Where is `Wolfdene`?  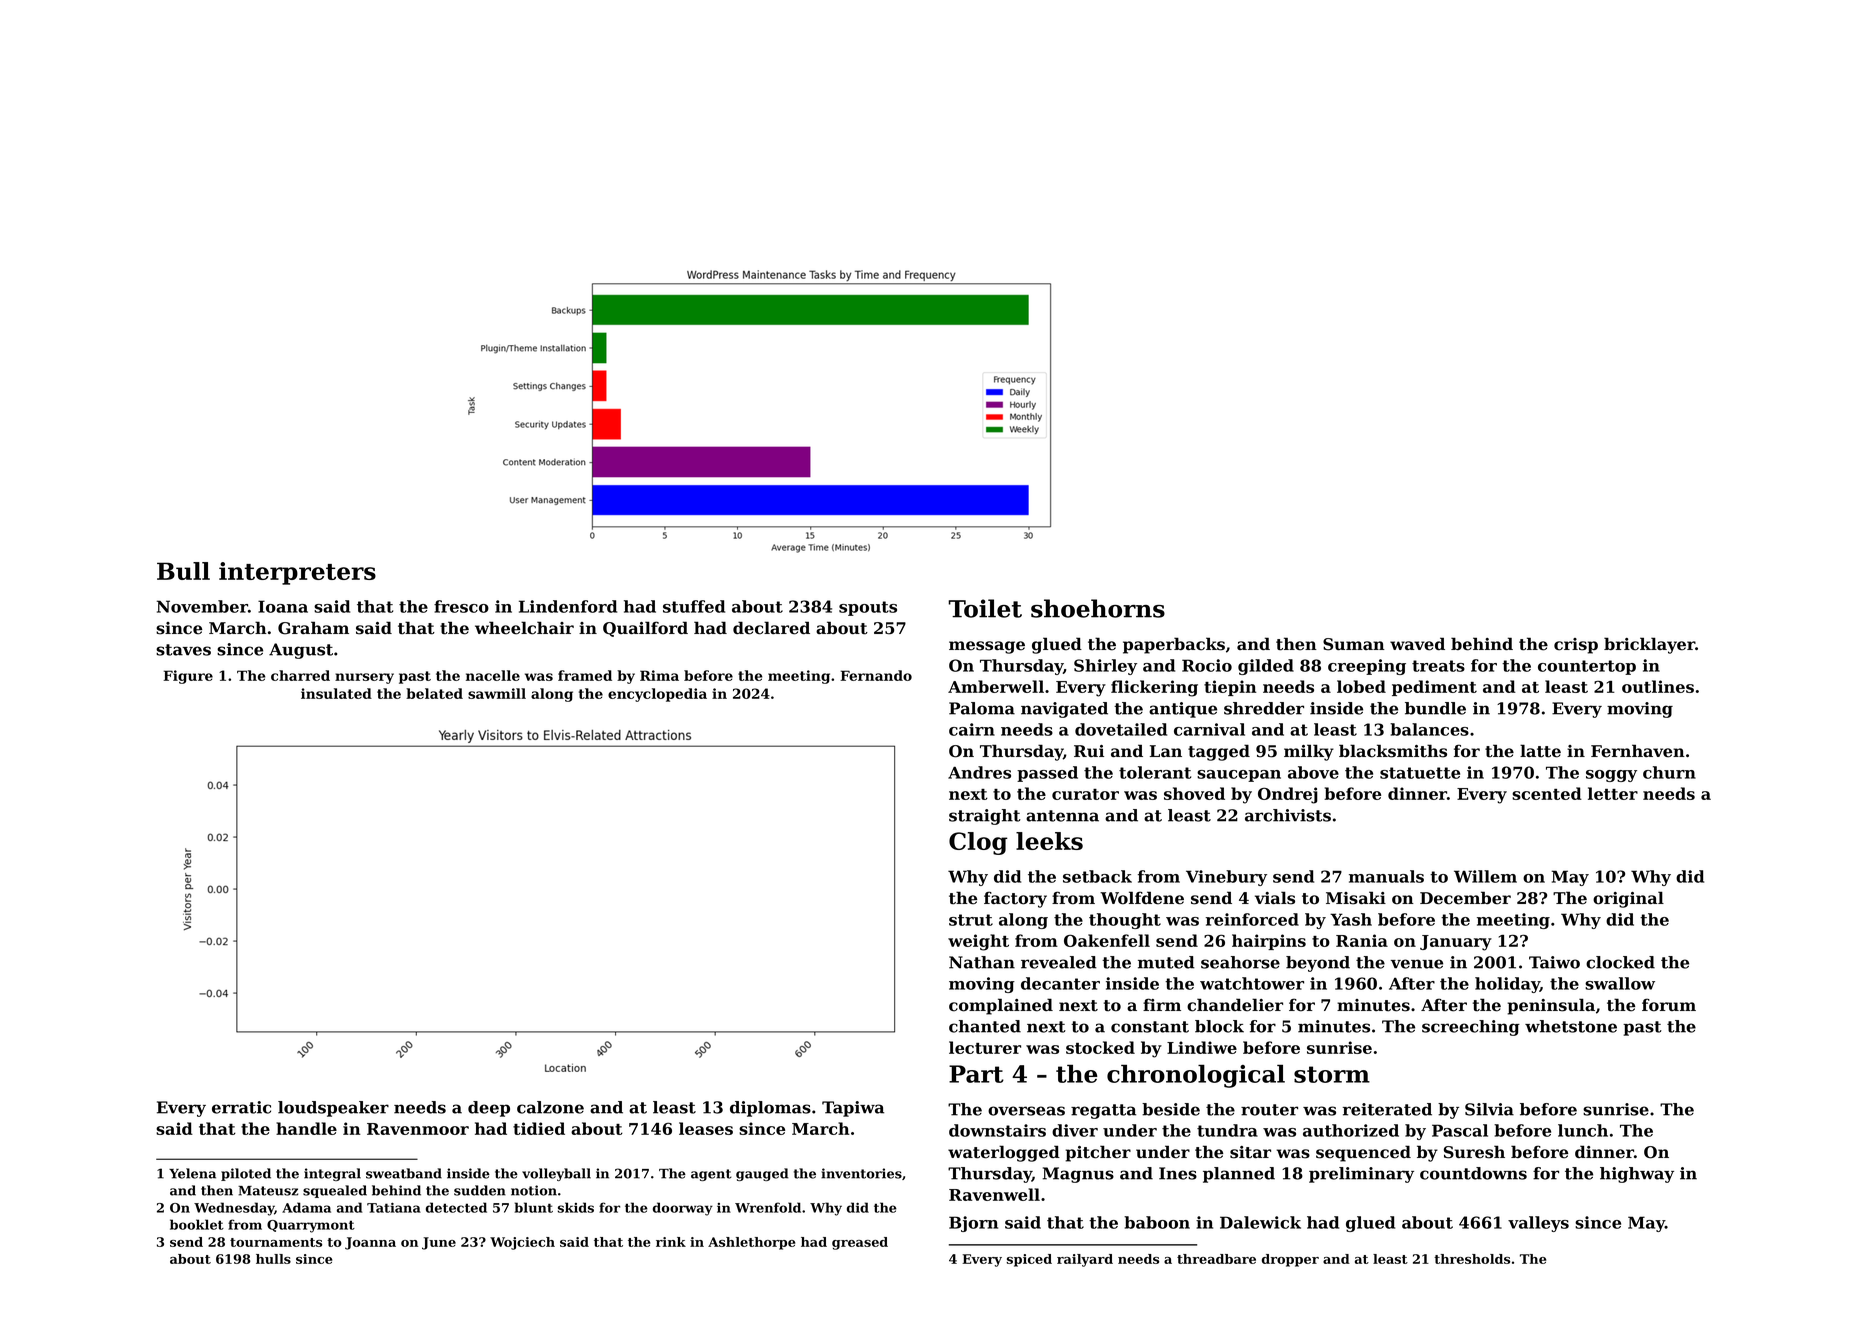 Wolfdene is located at coordinates (1142, 898).
